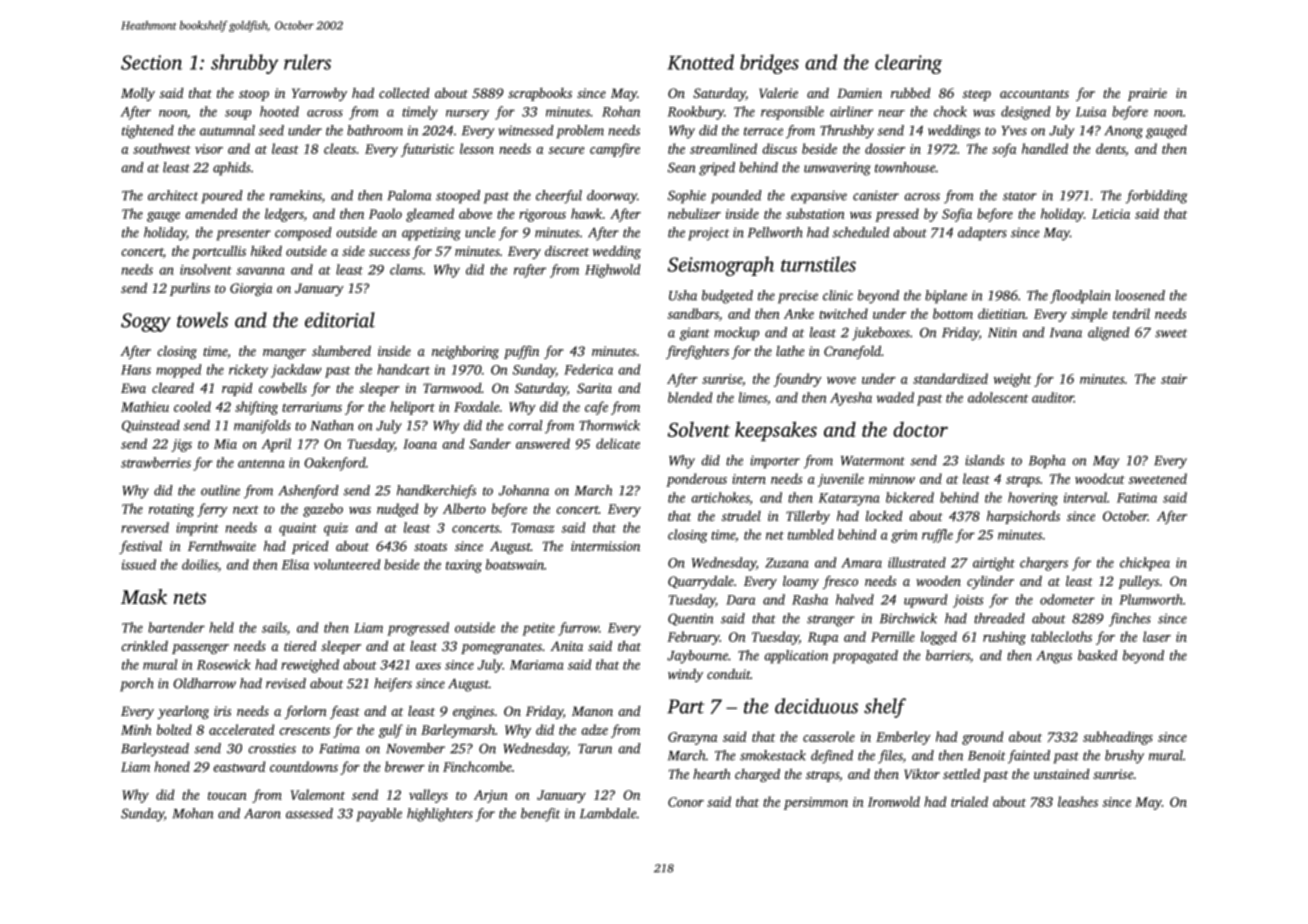 This screenshot has height=924, width=1308. Describe the element at coordinates (982, 738) in the screenshot. I see `ground` at that location.
